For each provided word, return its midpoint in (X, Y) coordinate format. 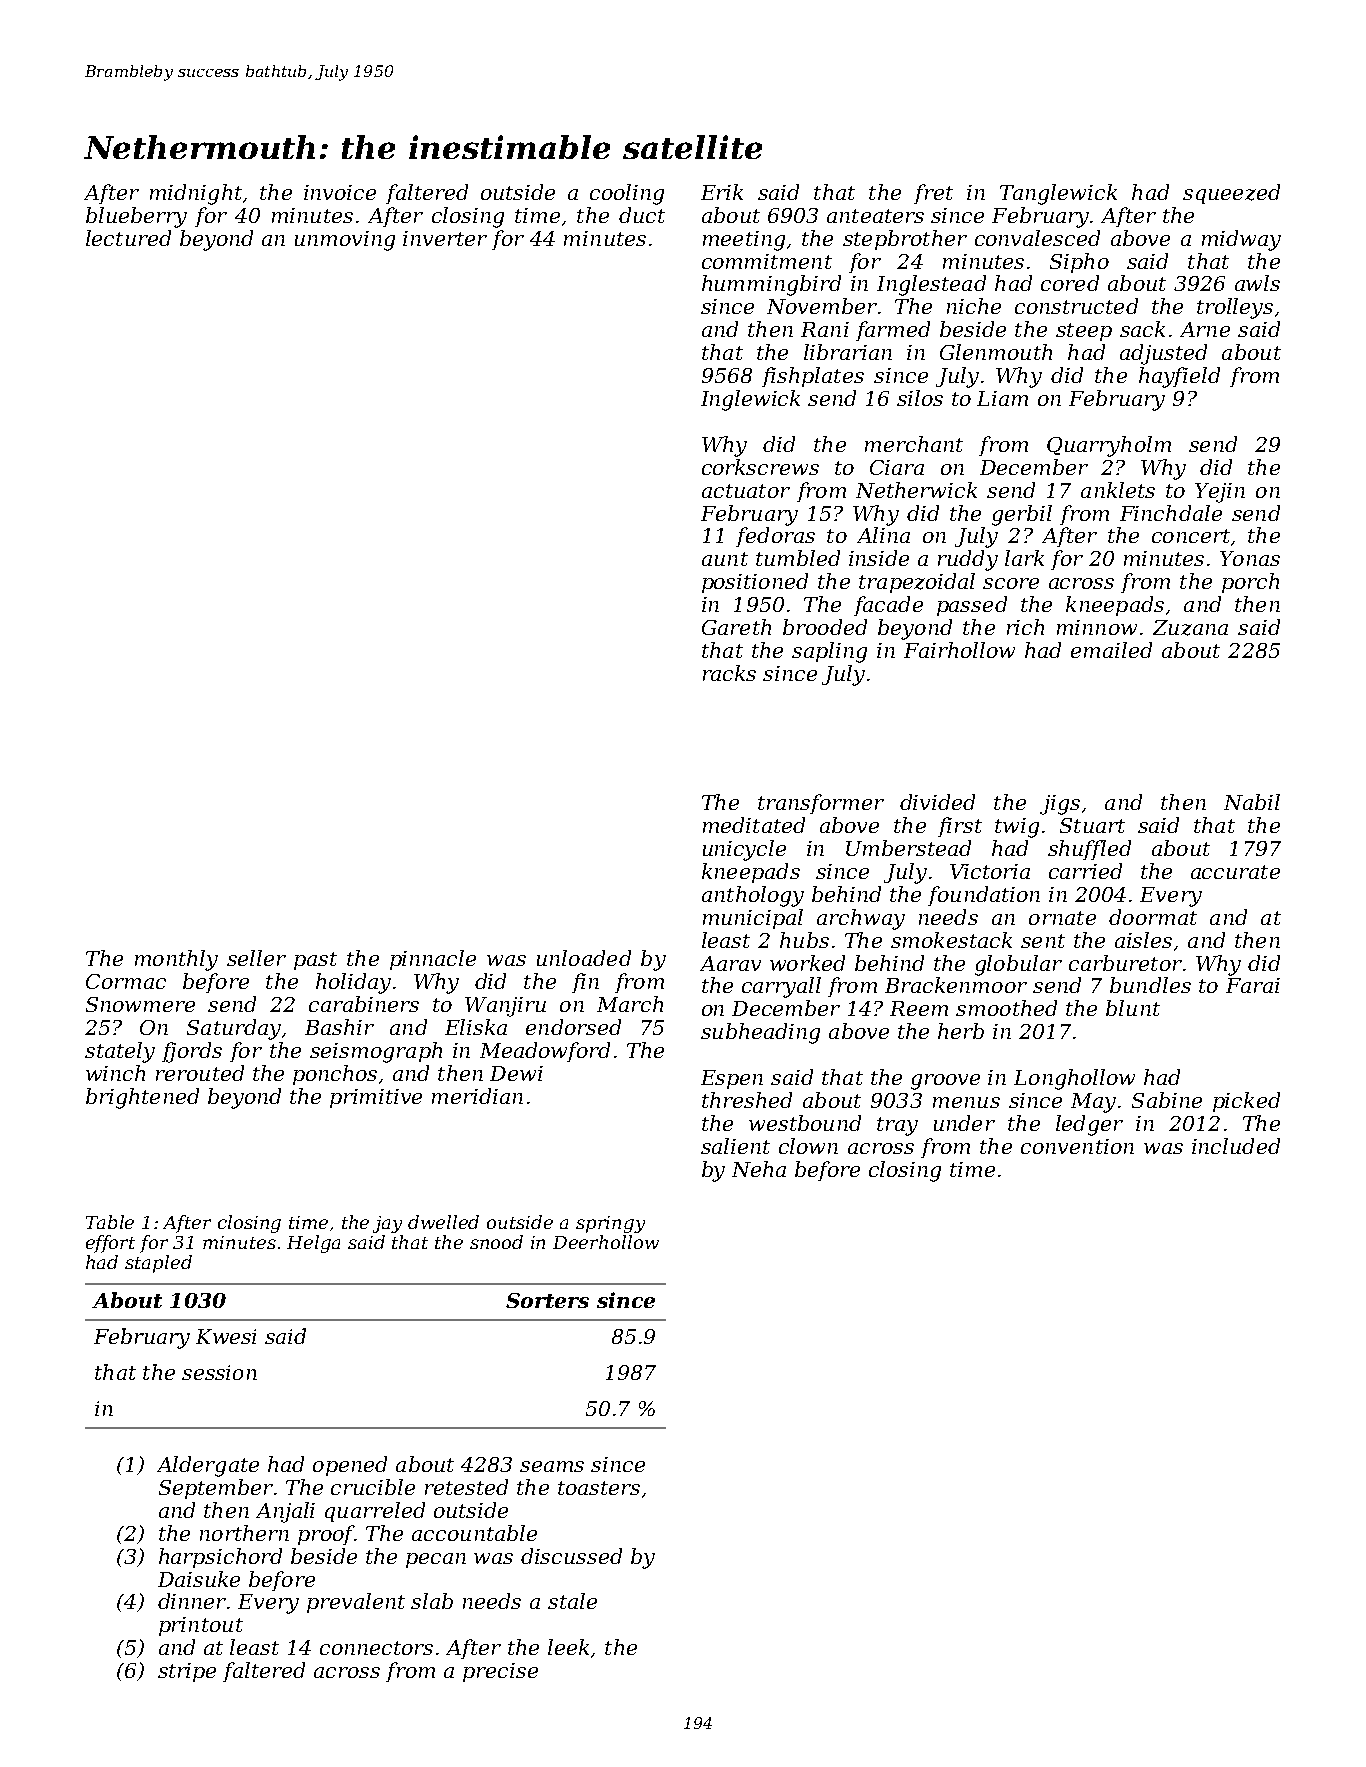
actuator (746, 491)
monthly (176, 960)
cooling (627, 194)
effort (110, 1244)
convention (1077, 1146)
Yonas (1250, 558)
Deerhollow (606, 1242)
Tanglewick (1058, 194)
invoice (340, 192)
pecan (436, 1560)
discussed (571, 1556)
